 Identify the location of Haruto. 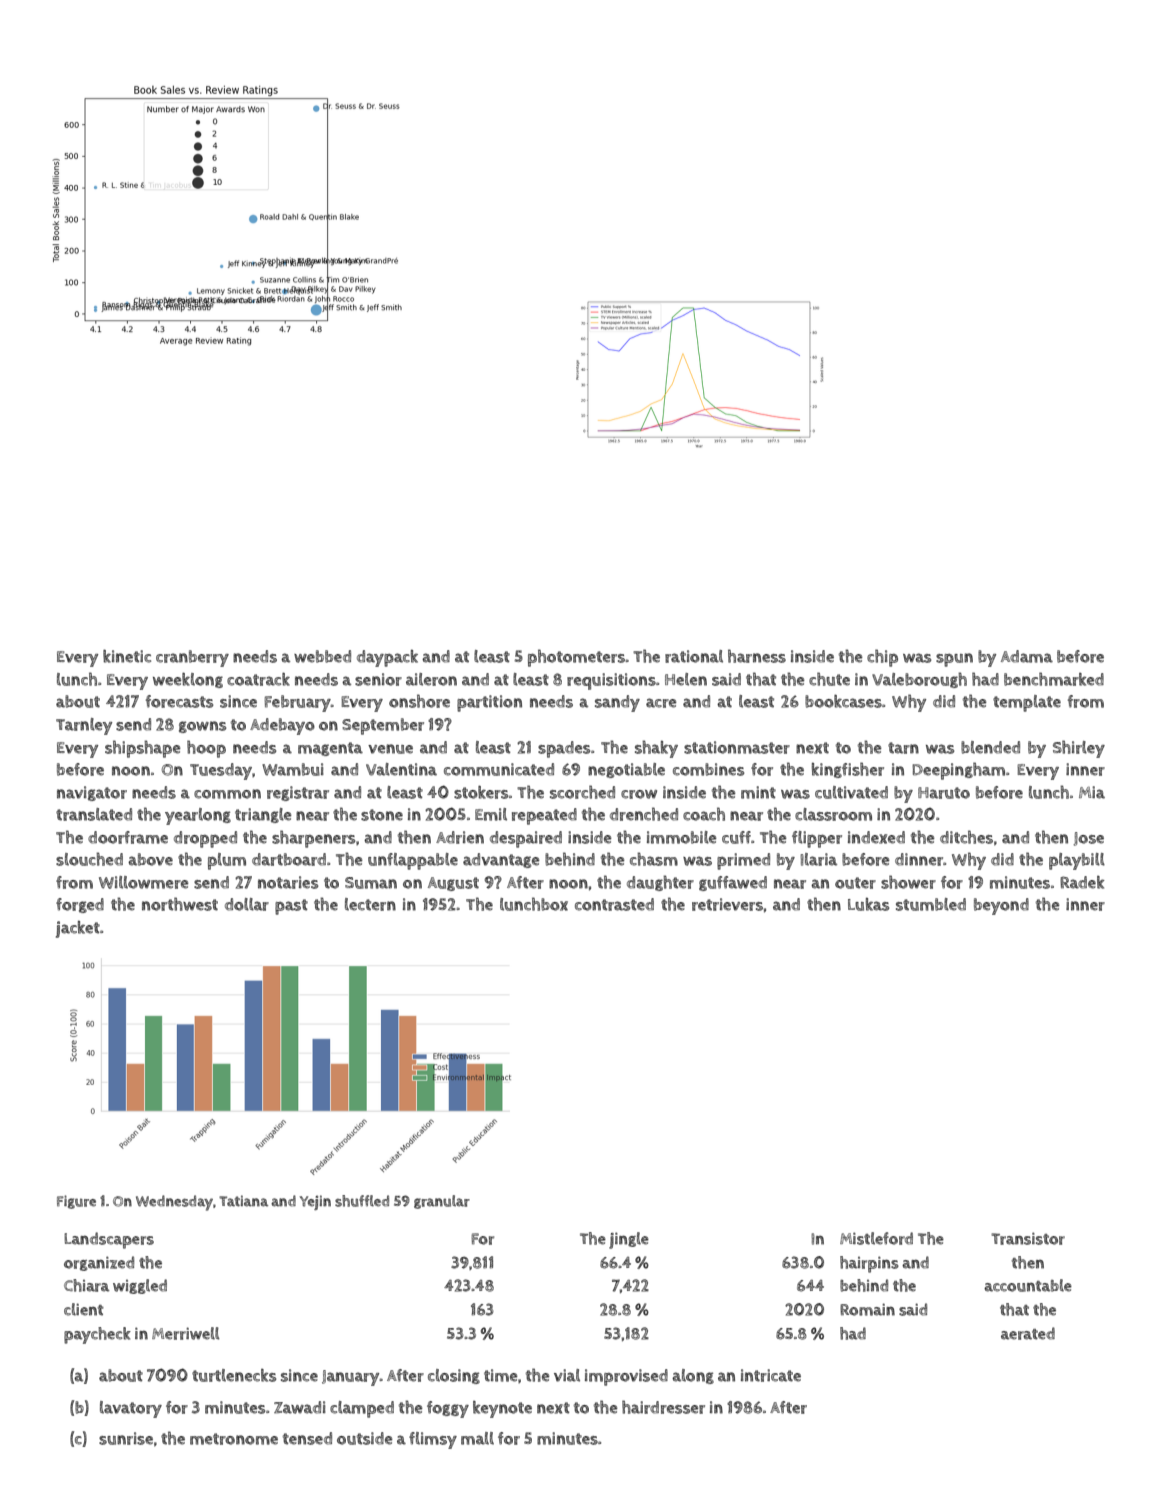
(944, 793).
